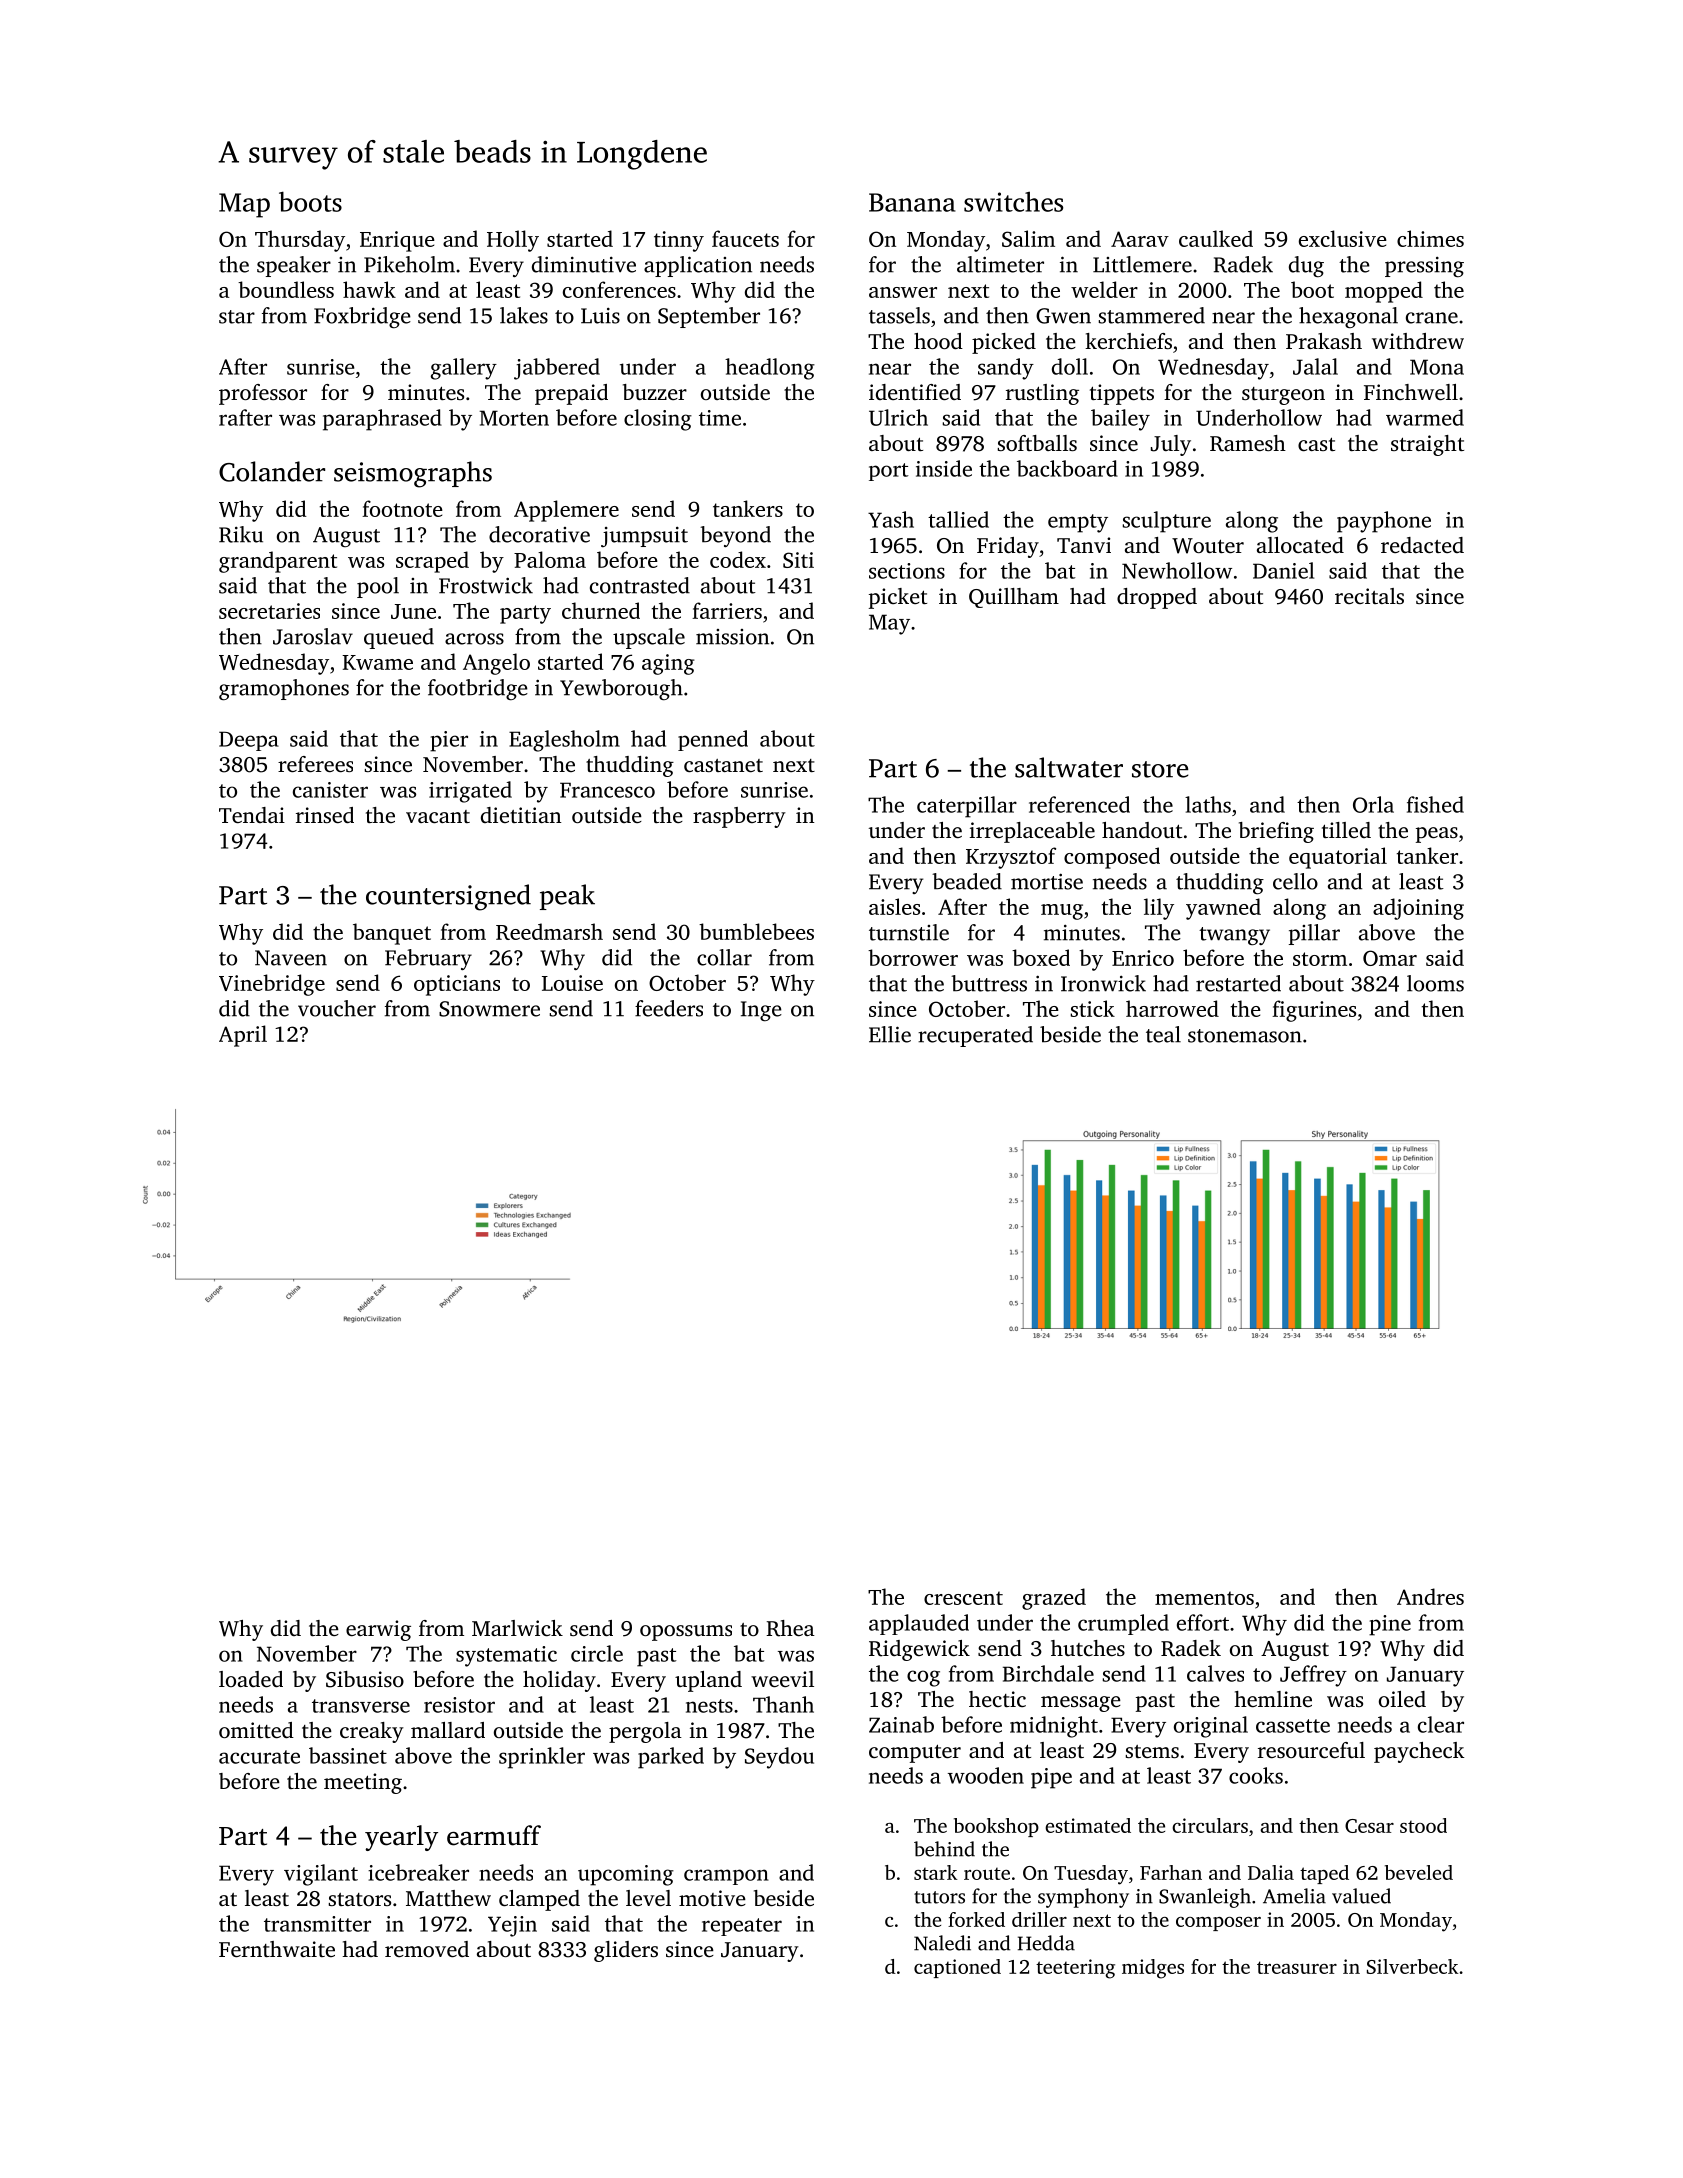  Describe the element at coordinates (263, 394) in the screenshot. I see `professor` at that location.
